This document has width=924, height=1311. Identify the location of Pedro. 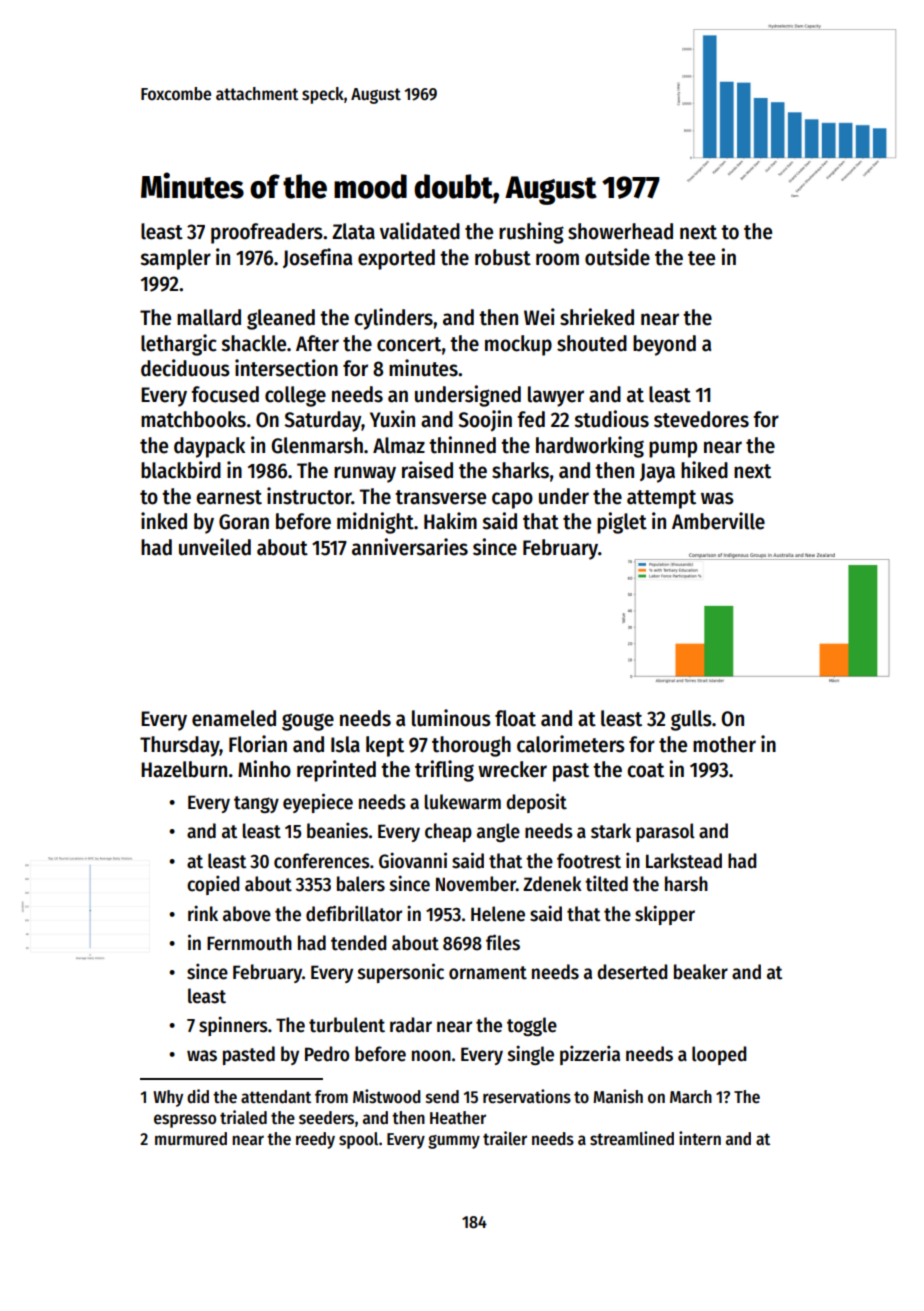
(327, 1054).
